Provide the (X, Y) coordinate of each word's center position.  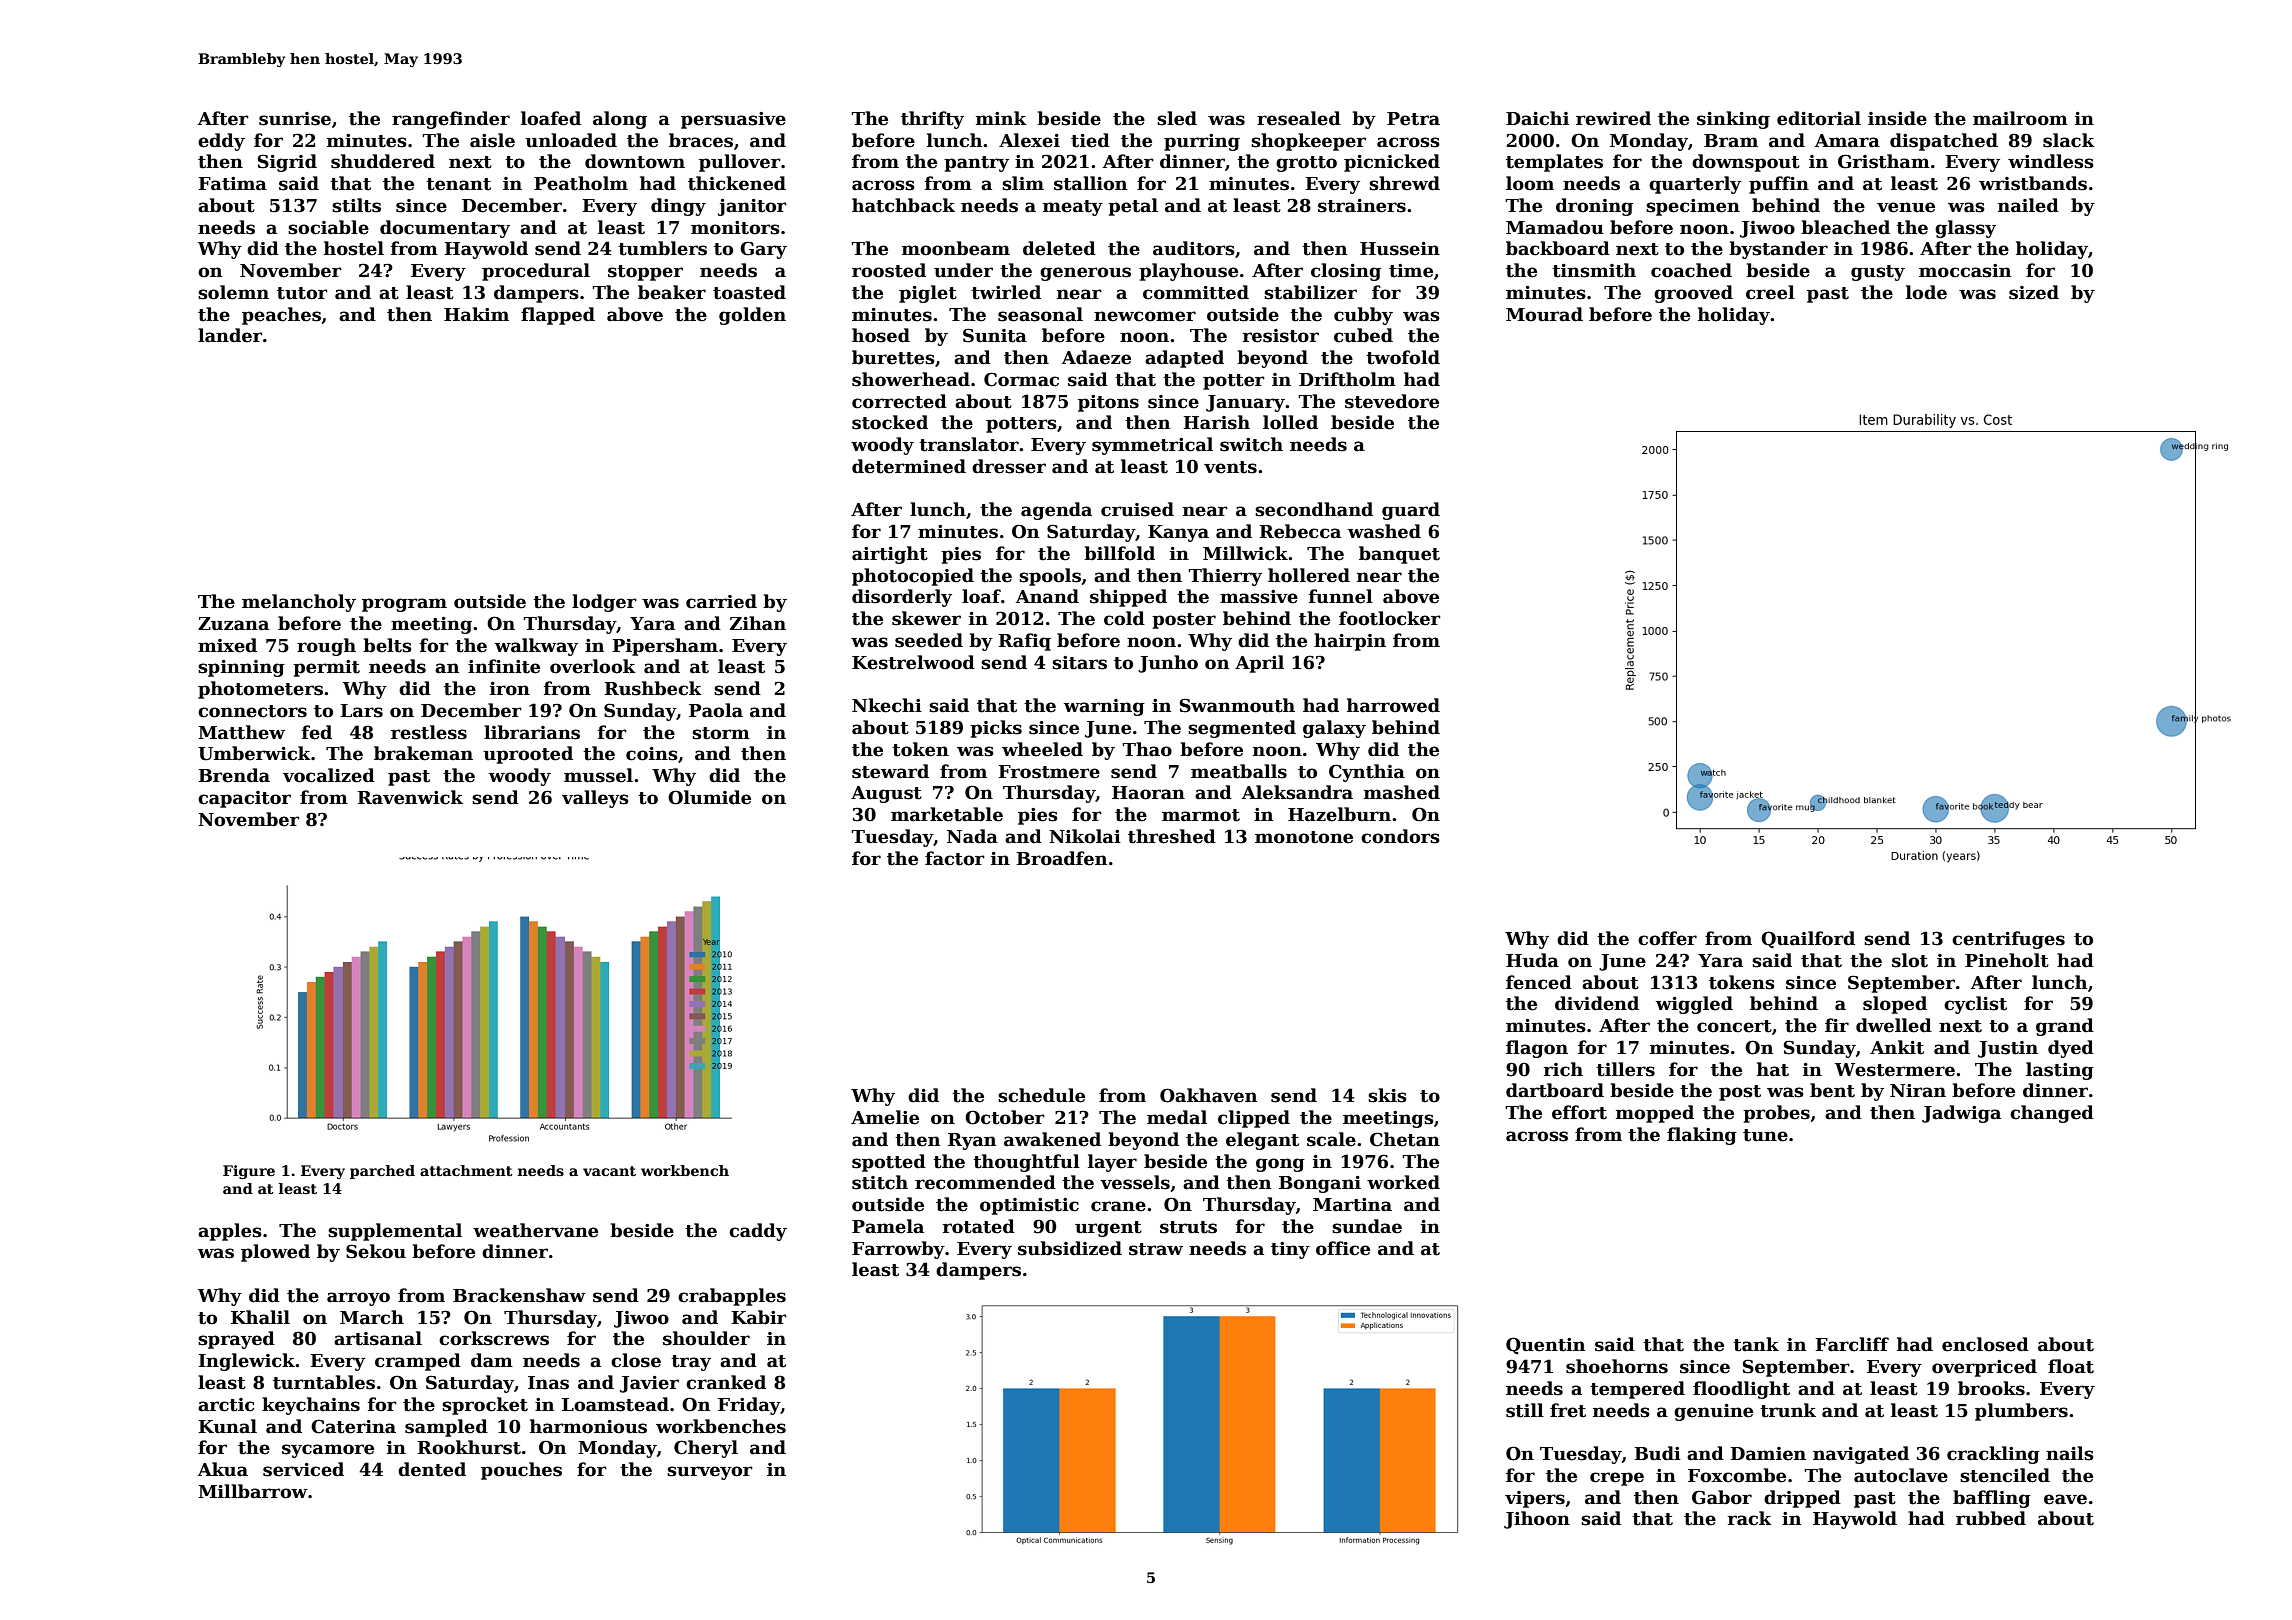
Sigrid (287, 163)
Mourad (1544, 314)
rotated (979, 1226)
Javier (649, 1384)
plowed (275, 1253)
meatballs (1239, 771)
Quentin (1545, 1346)
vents (1230, 467)
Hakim (476, 314)
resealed (1299, 118)
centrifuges (2008, 940)
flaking (1702, 1136)
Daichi (1537, 118)
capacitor (244, 799)
